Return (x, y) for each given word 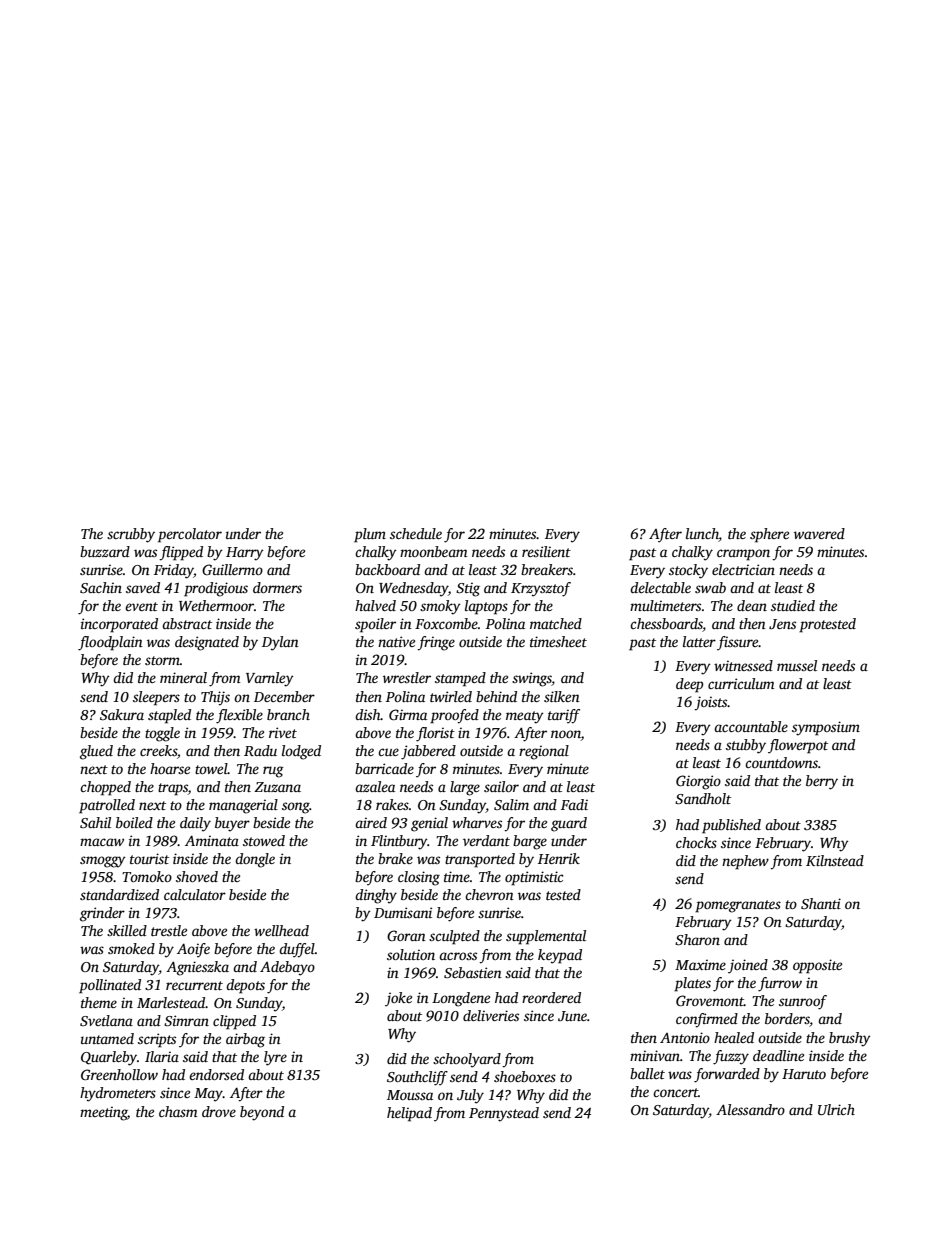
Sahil (95, 822)
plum (370, 535)
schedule (416, 533)
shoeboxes (525, 1076)
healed (734, 1037)
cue (388, 752)
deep (689, 685)
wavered (819, 533)
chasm (178, 1111)
